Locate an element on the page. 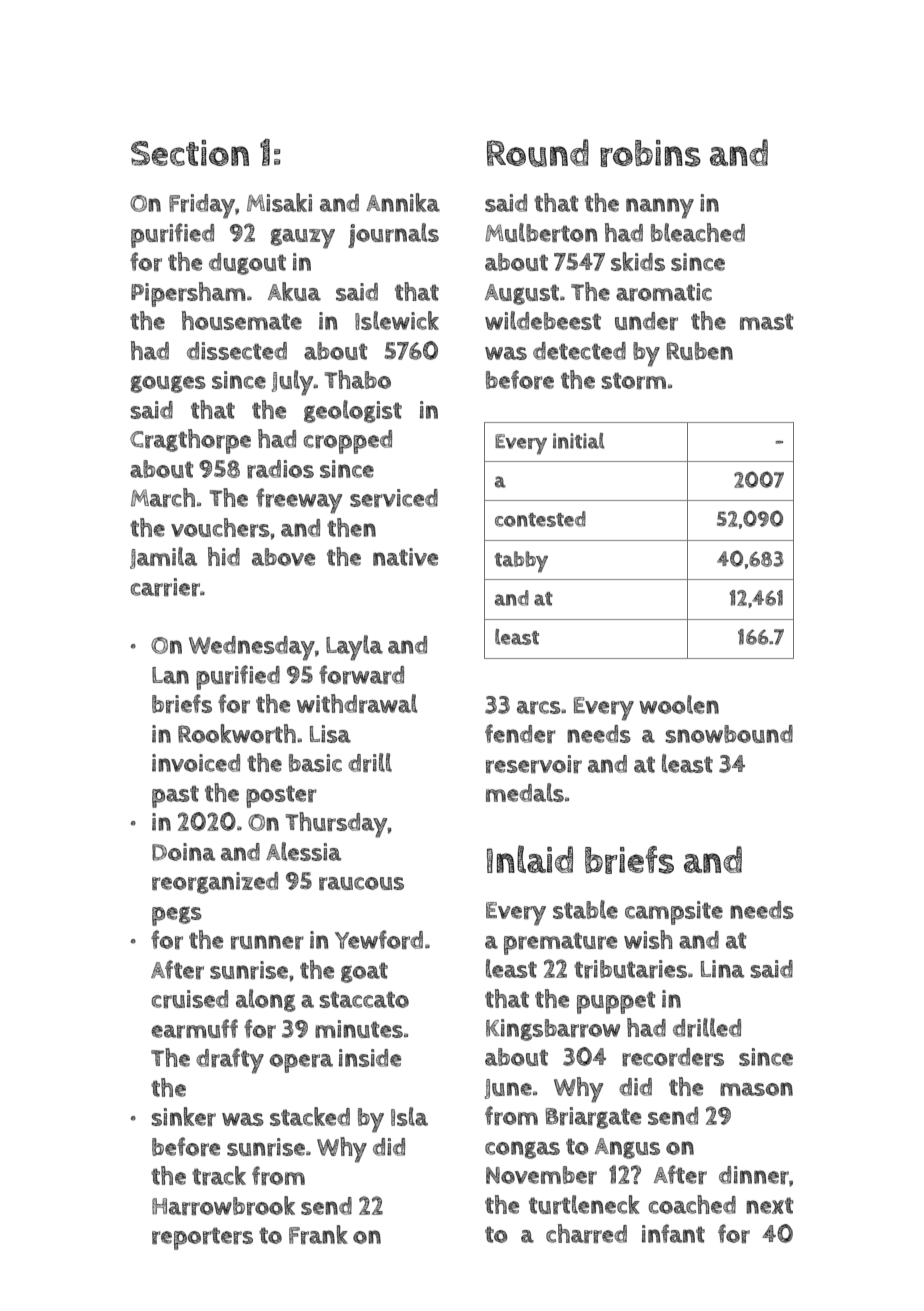  Section is located at coordinates (190, 153).
